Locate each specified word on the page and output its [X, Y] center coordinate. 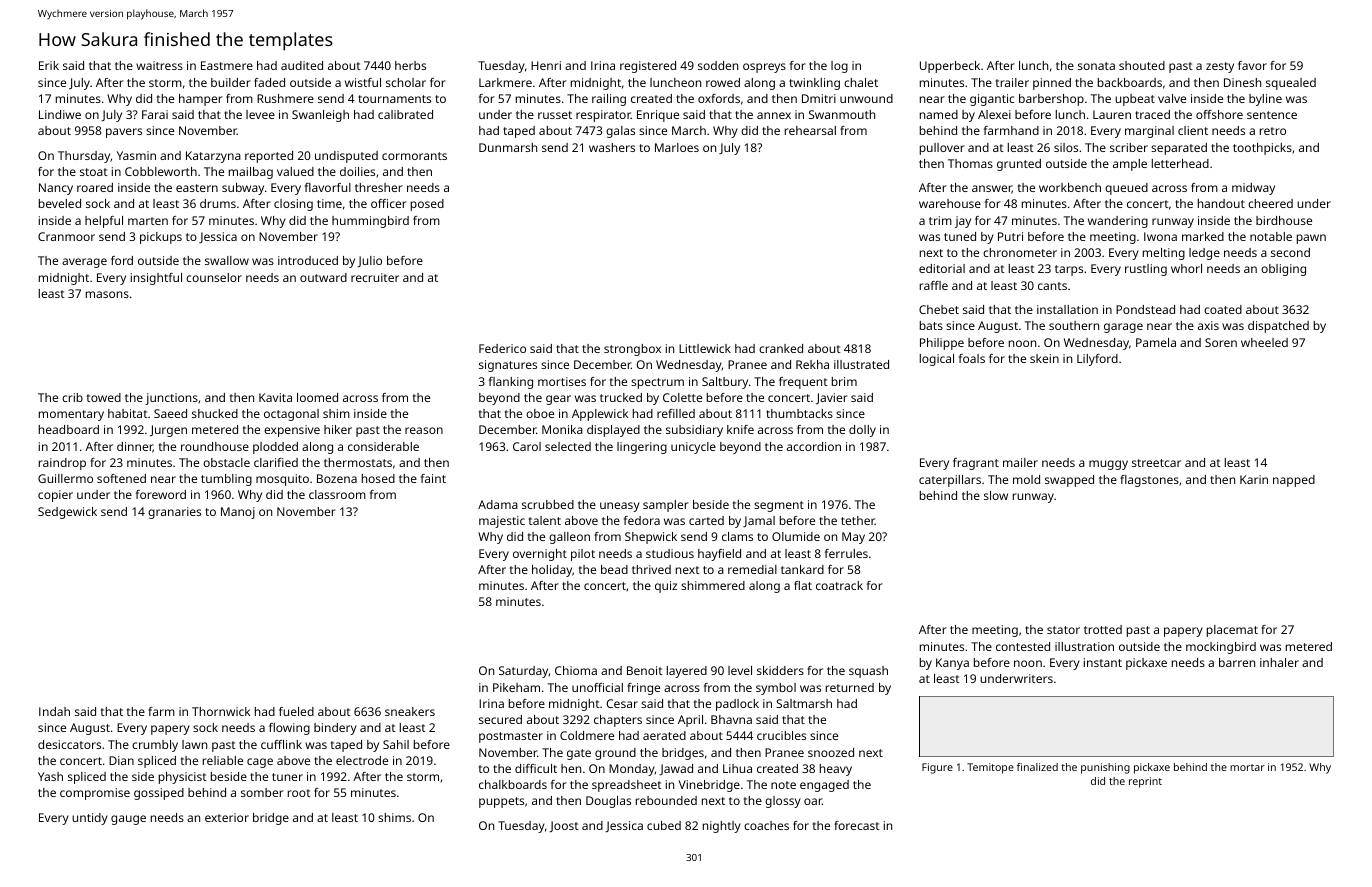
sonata [1096, 66]
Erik [49, 65]
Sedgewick [67, 513]
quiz [666, 587]
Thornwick [221, 711]
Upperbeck [950, 67]
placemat [1232, 631]
